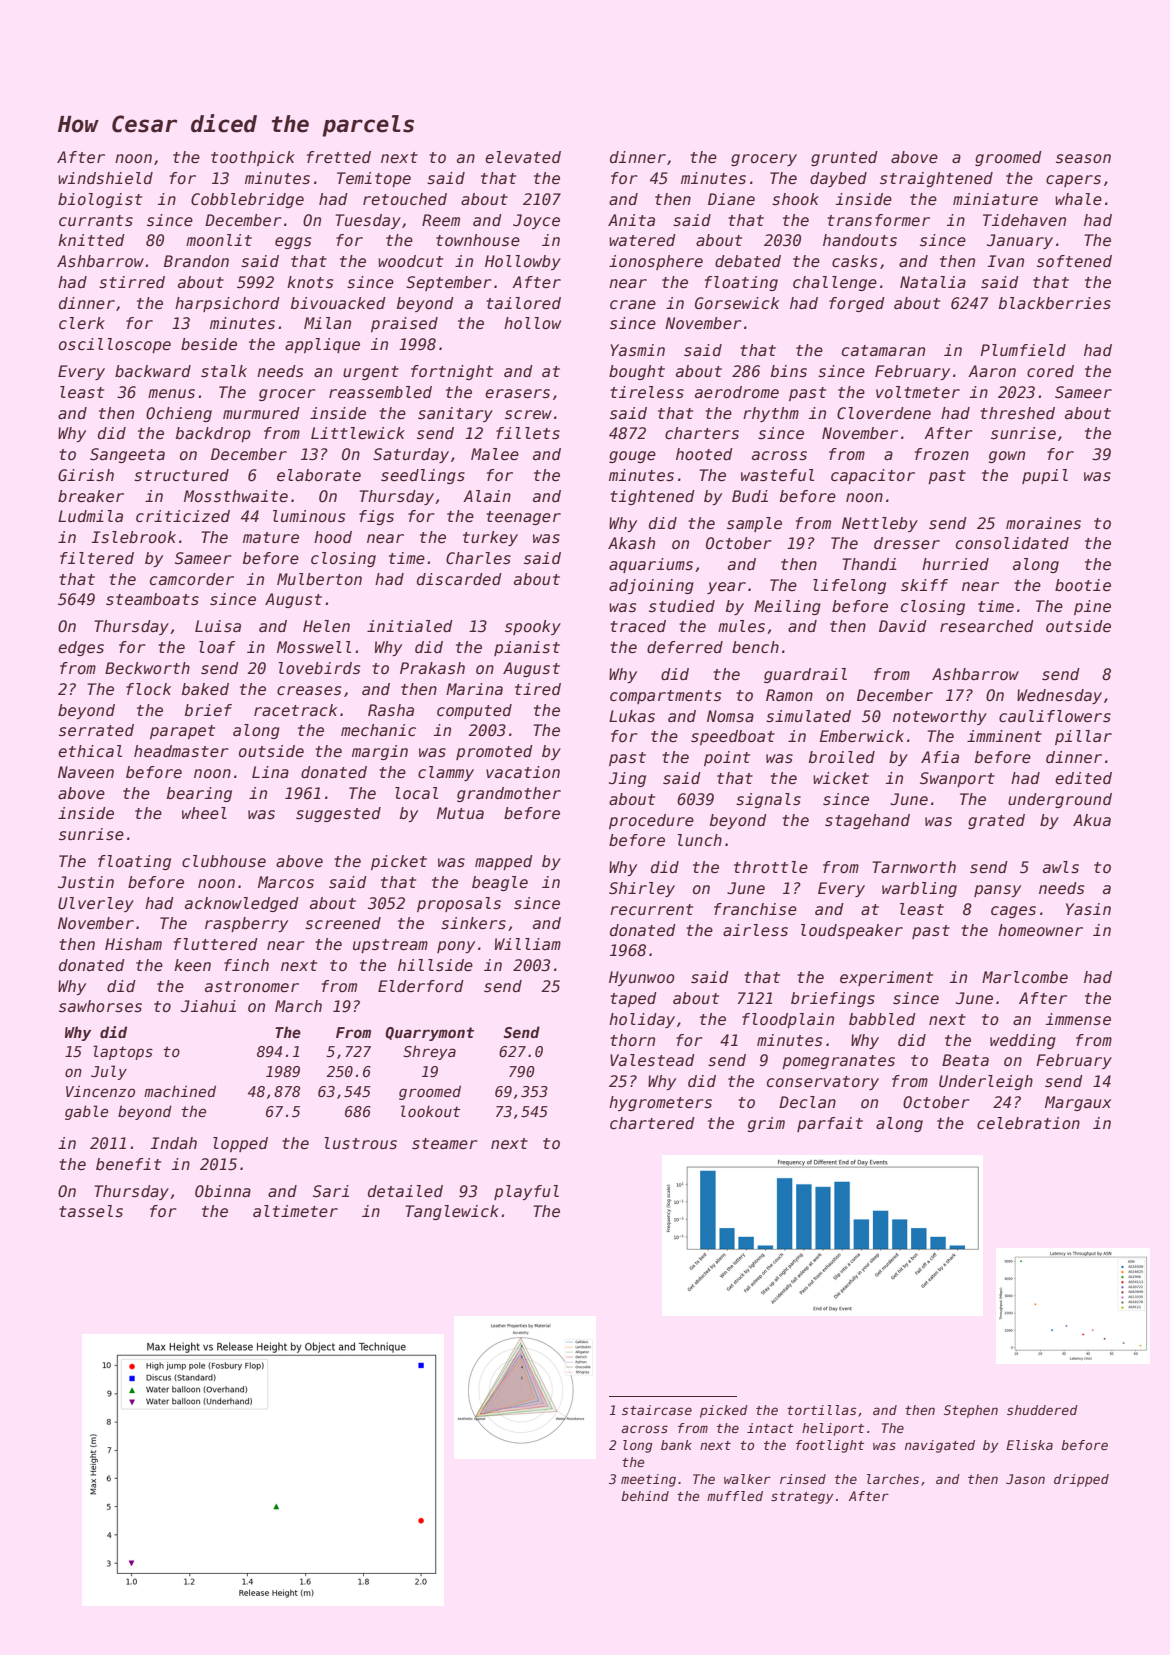 This screenshot has width=1170, height=1655. What do you see at coordinates (504, 862) in the screenshot?
I see `mapped` at bounding box center [504, 862].
